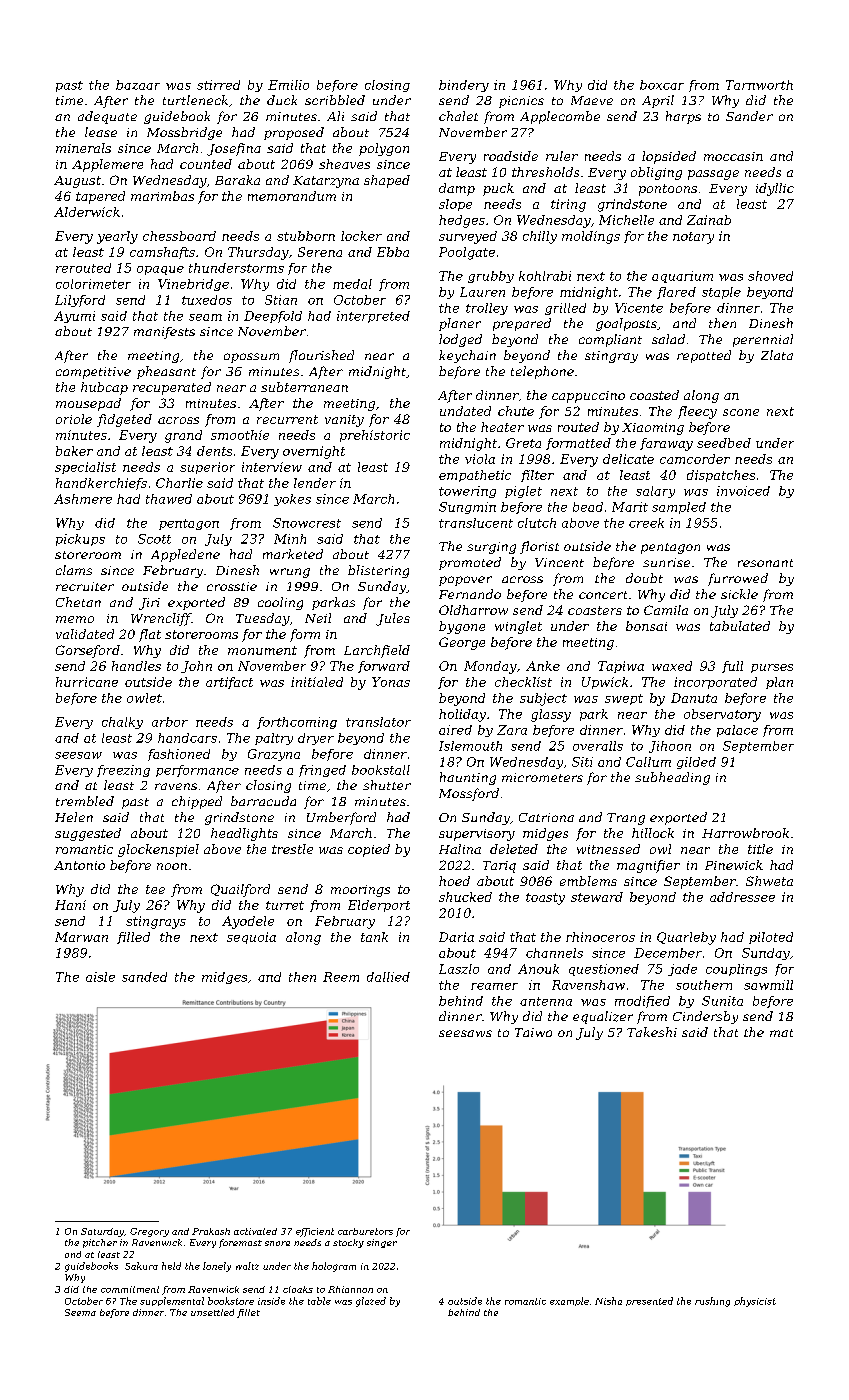 The image size is (849, 1400). I want to click on mousepad, so click(88, 404).
